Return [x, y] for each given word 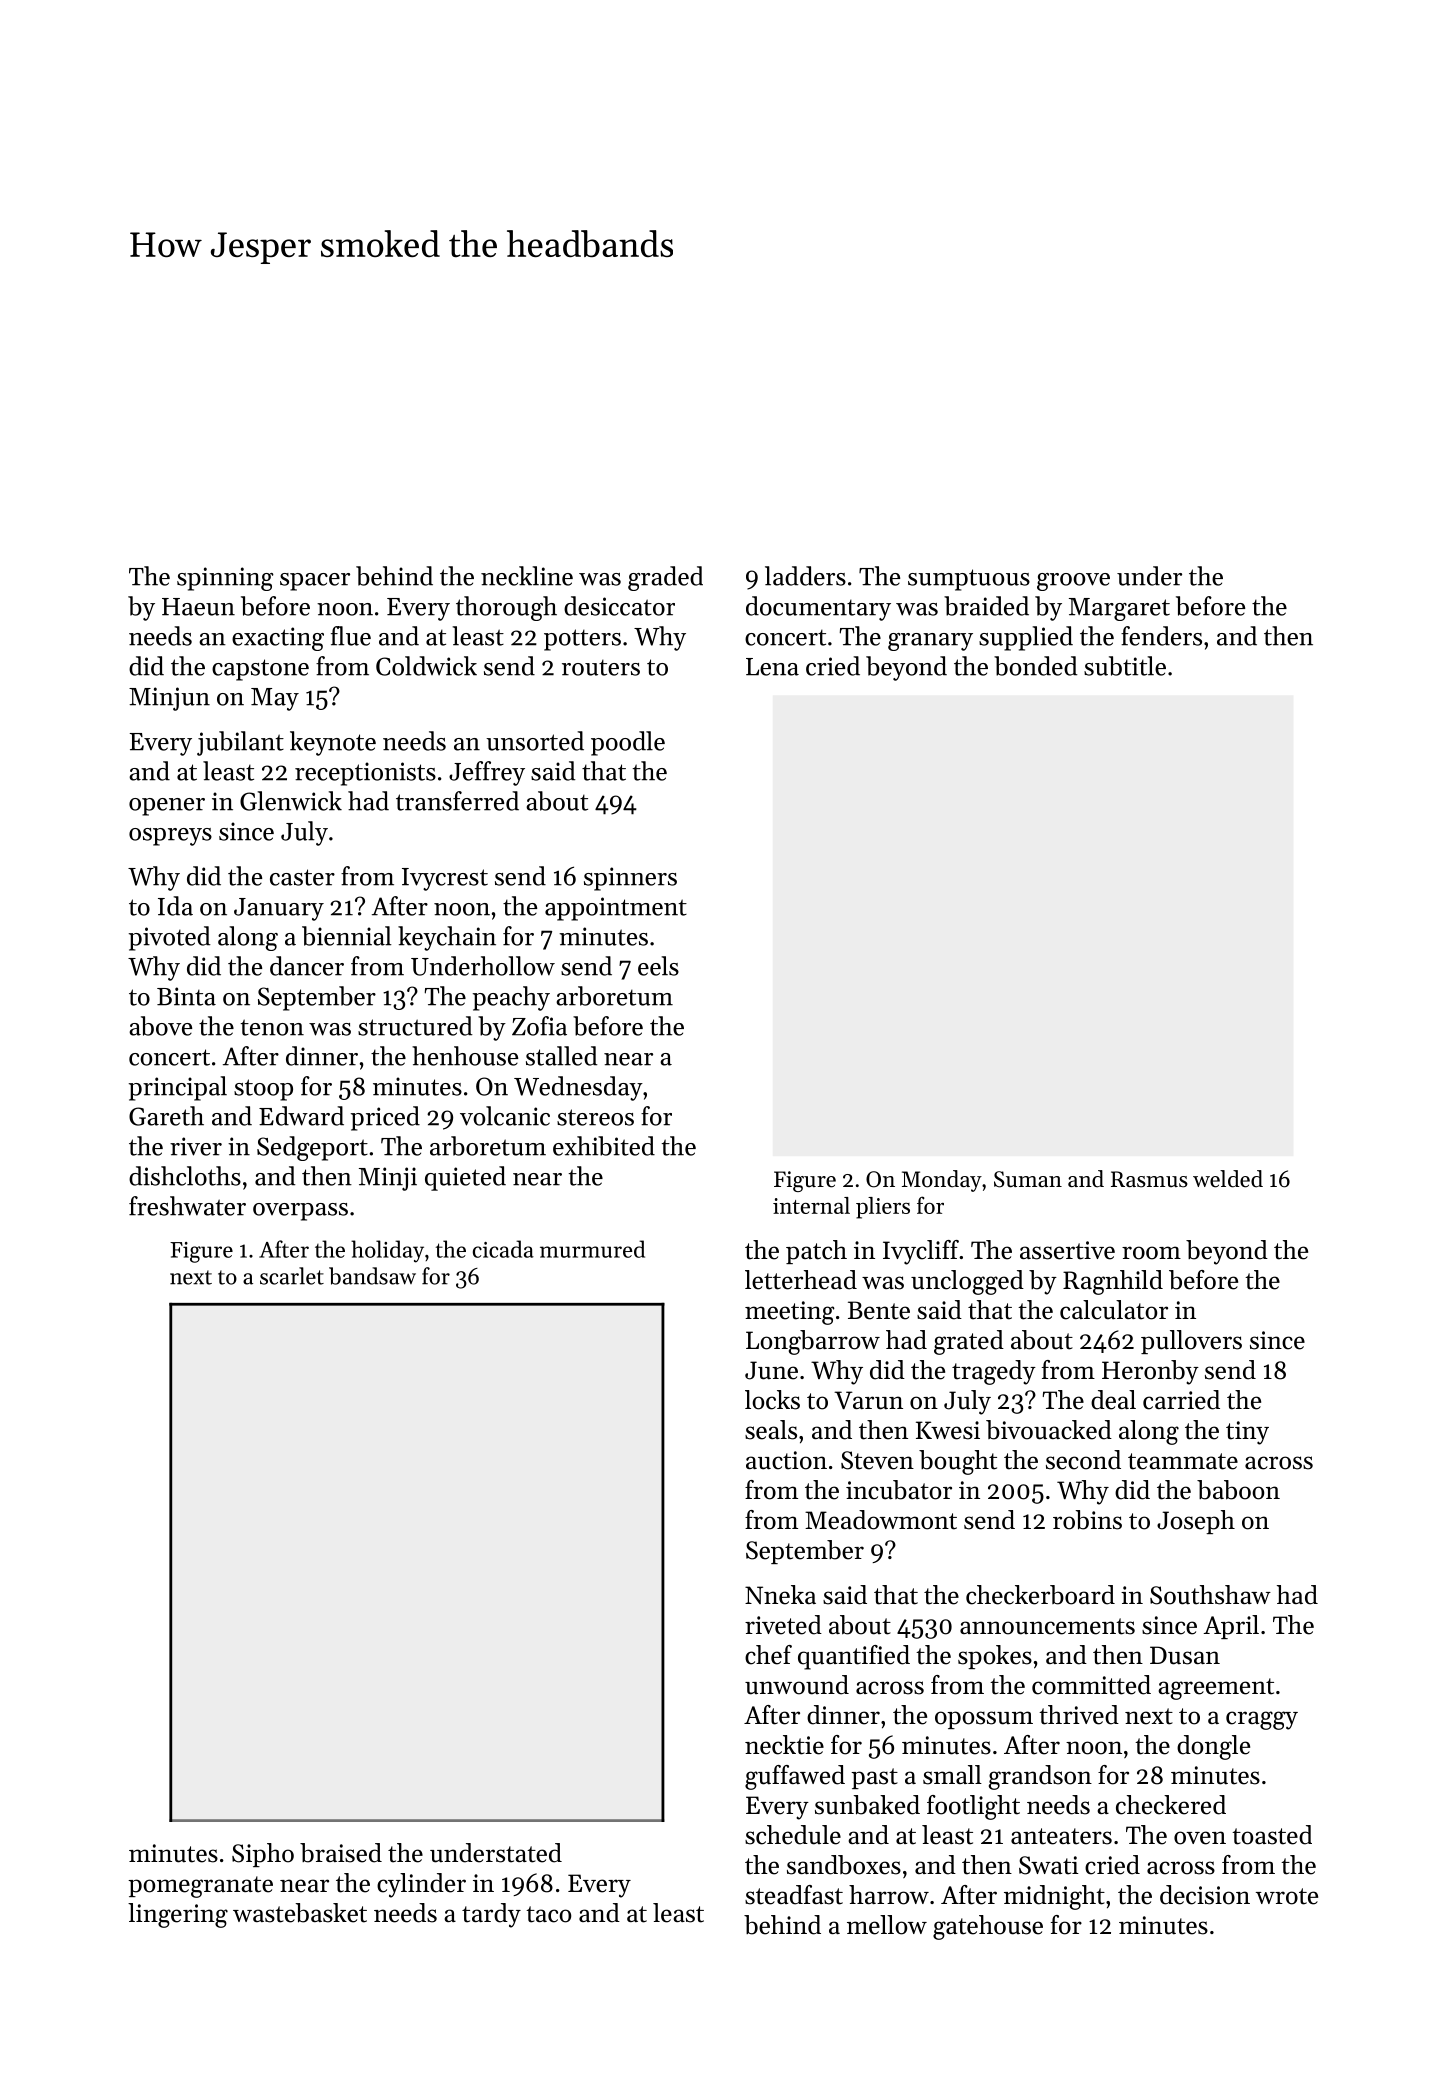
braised [341, 1853]
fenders [1161, 636]
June [771, 1370]
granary [930, 642]
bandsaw [372, 1276]
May [275, 699]
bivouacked [1049, 1430]
